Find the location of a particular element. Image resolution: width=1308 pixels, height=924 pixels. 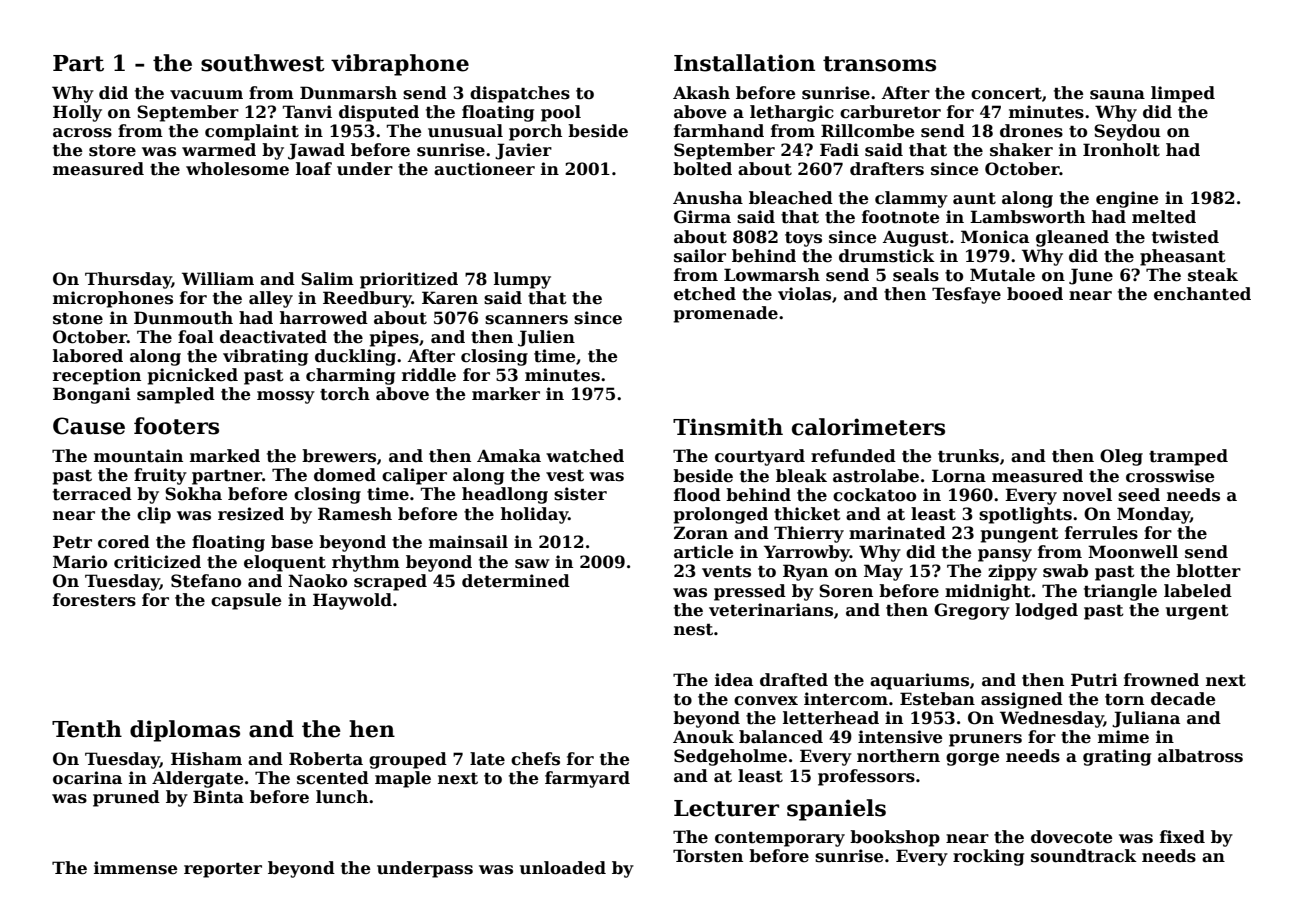

unloaded is located at coordinates (563, 868).
